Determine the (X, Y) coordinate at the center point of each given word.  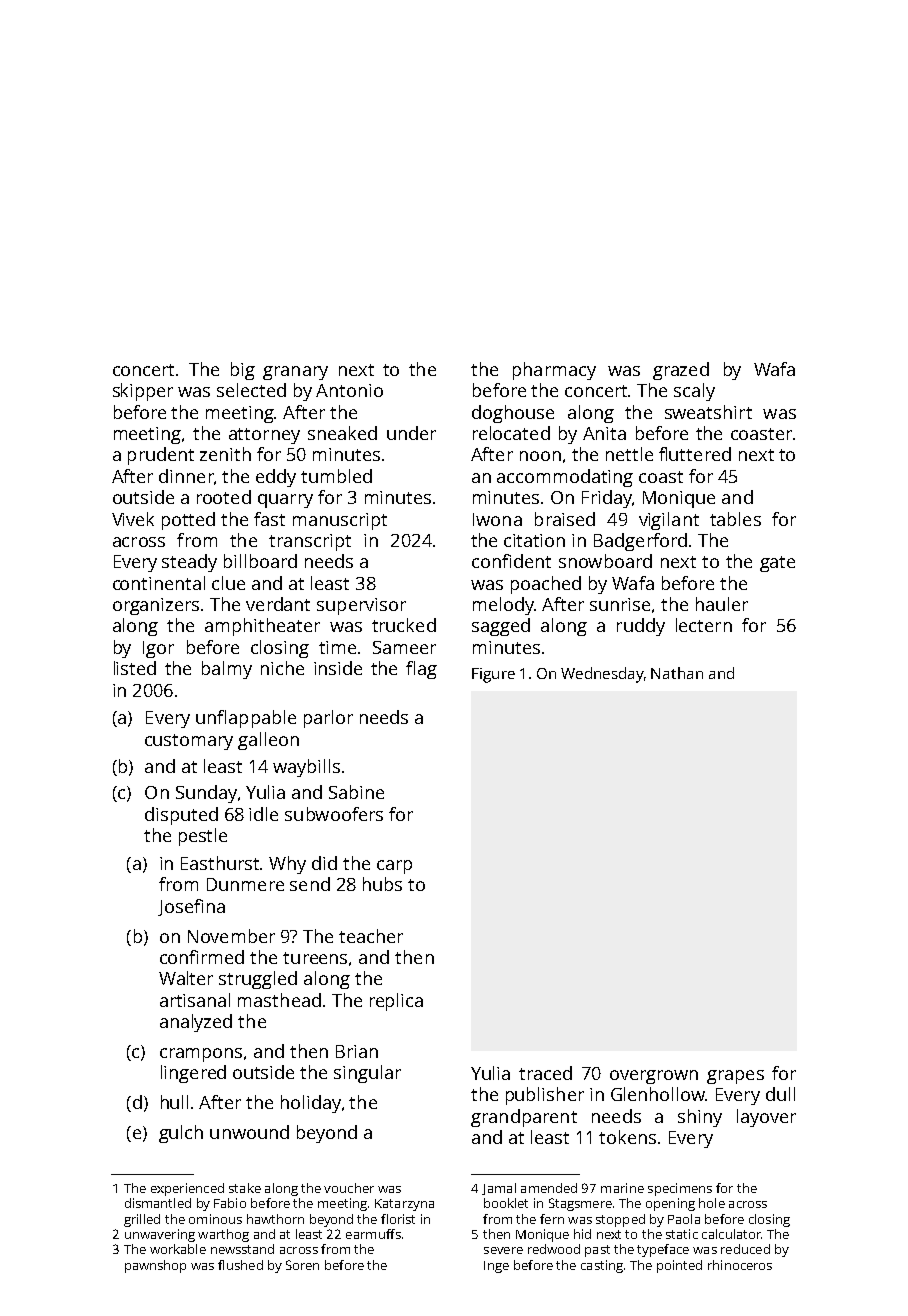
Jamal (499, 1189)
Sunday (206, 794)
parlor (328, 719)
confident (511, 561)
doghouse (513, 414)
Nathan (677, 673)
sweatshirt (708, 412)
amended (549, 1188)
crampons (201, 1055)
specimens (680, 1189)
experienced (187, 1189)
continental (159, 583)
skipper (143, 392)
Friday (607, 499)
